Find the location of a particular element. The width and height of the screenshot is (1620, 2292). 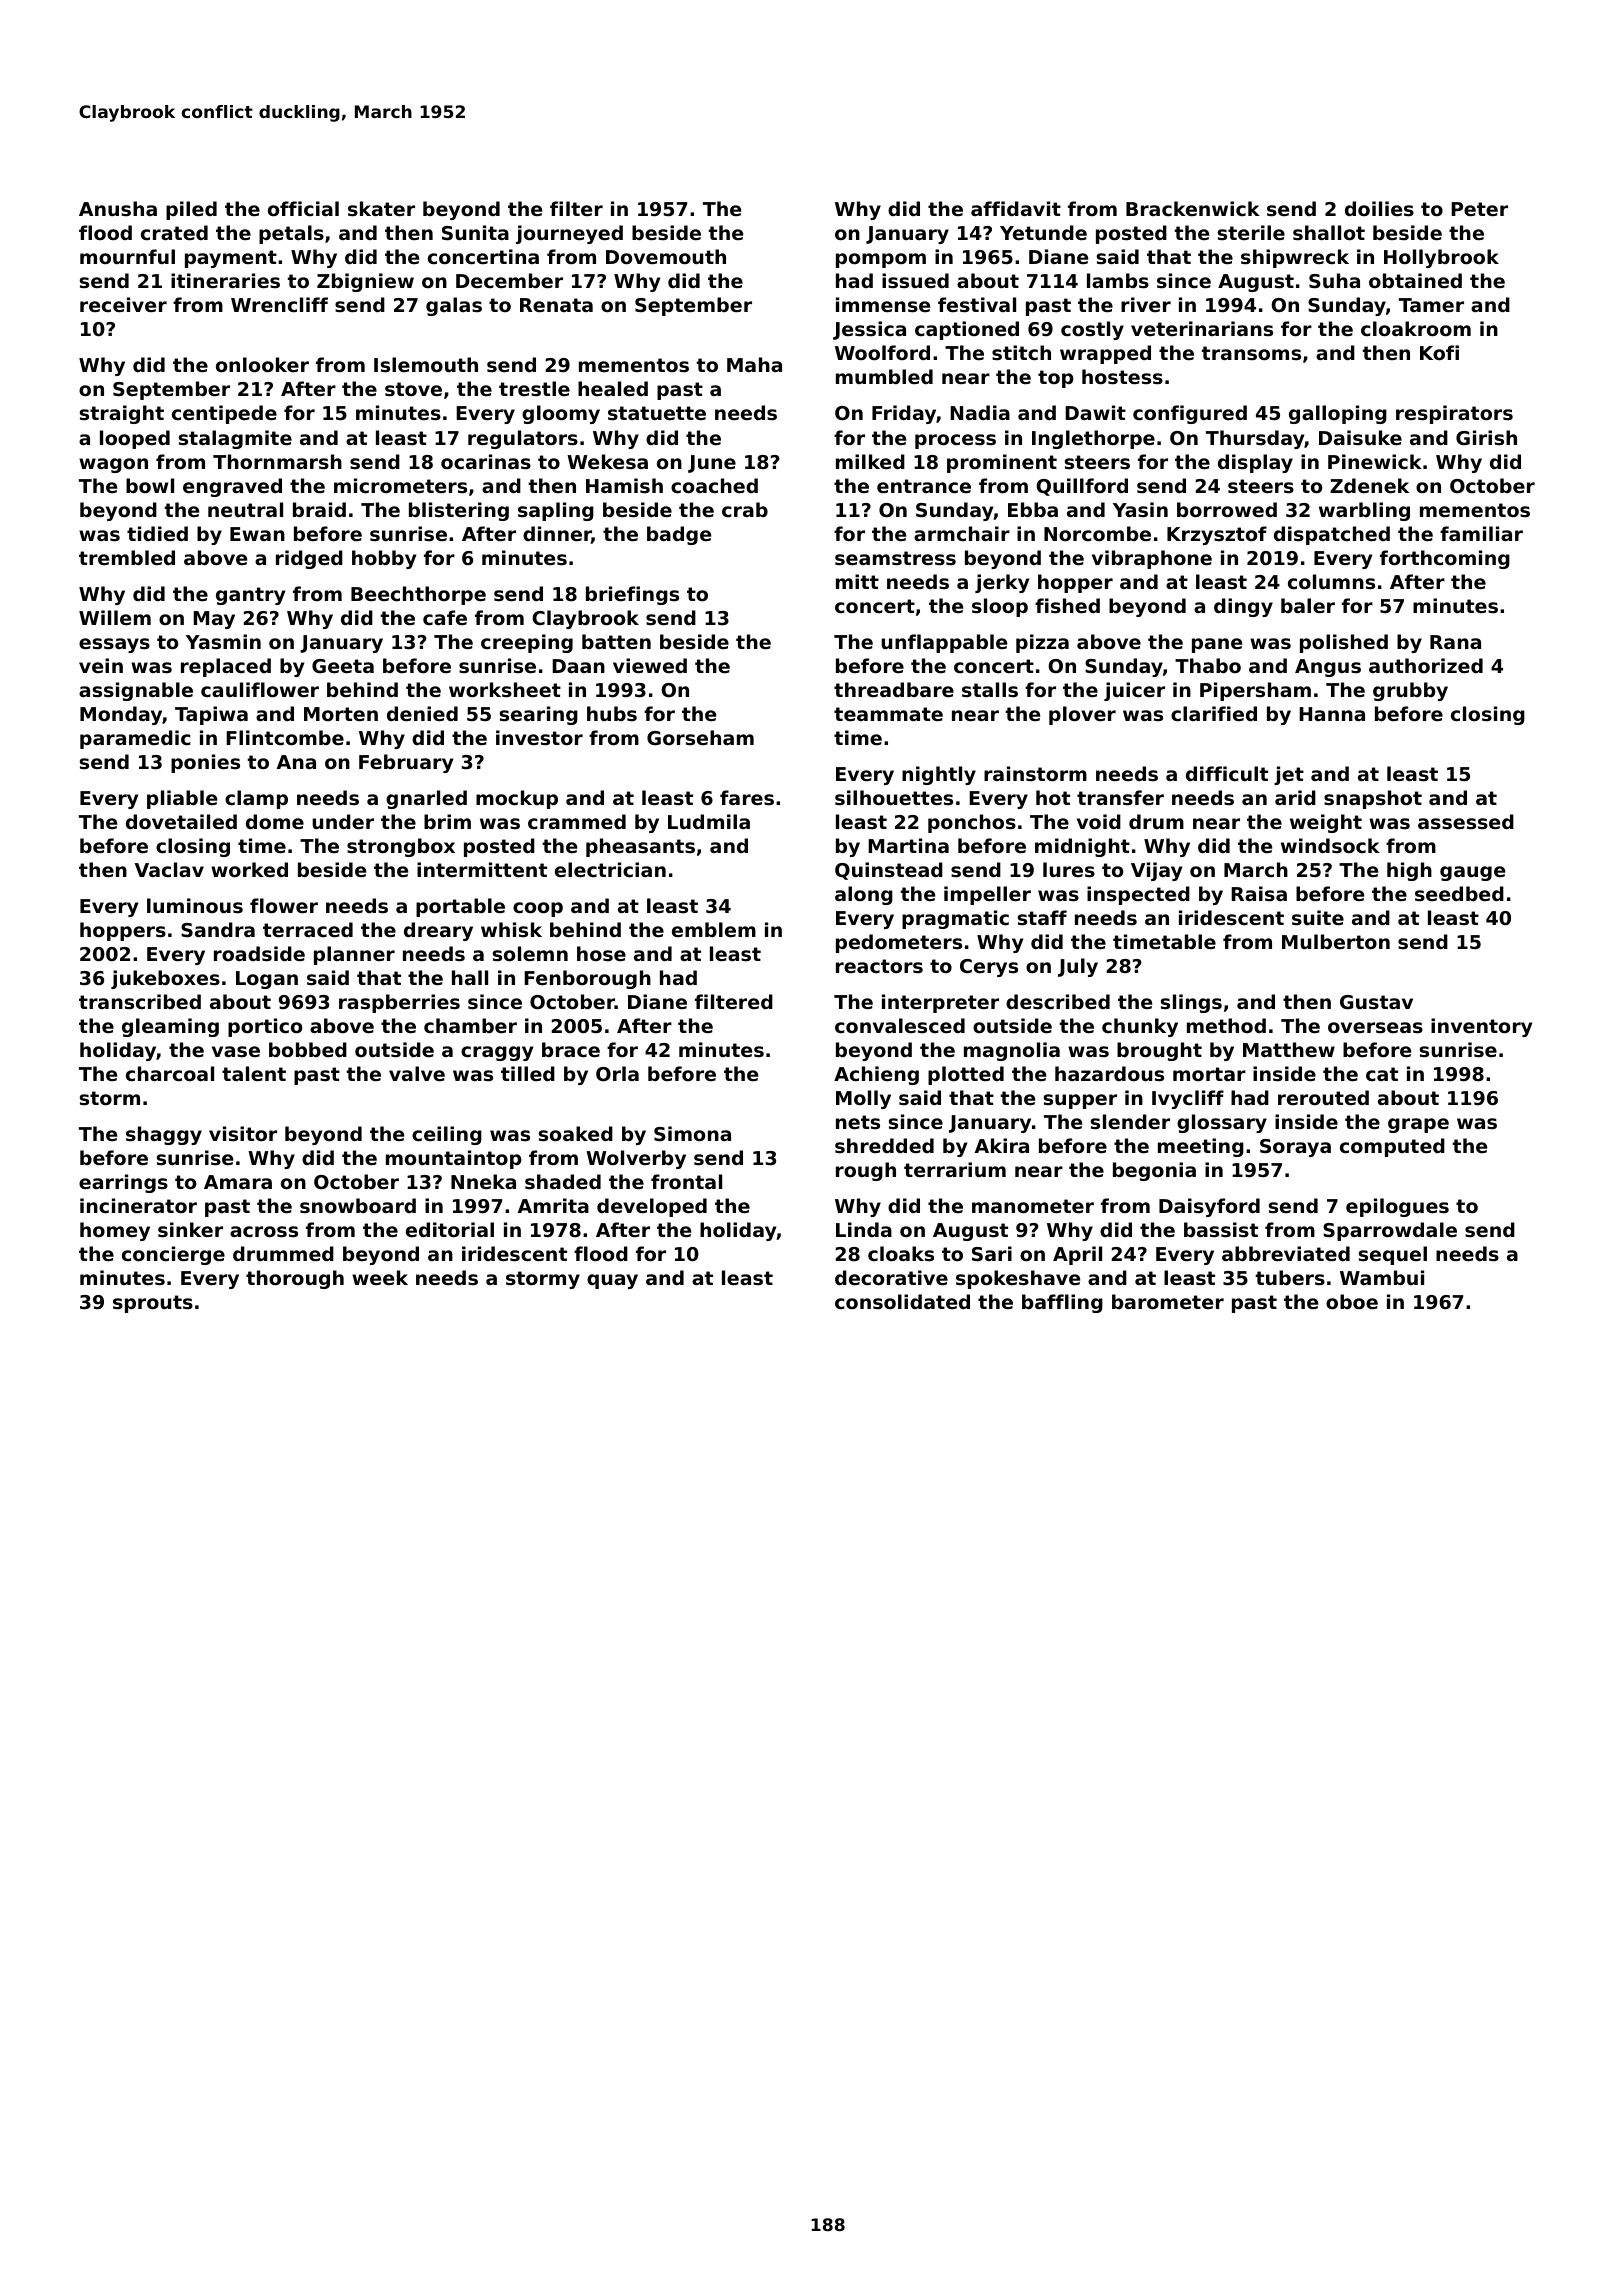

festival is located at coordinates (977, 305).
